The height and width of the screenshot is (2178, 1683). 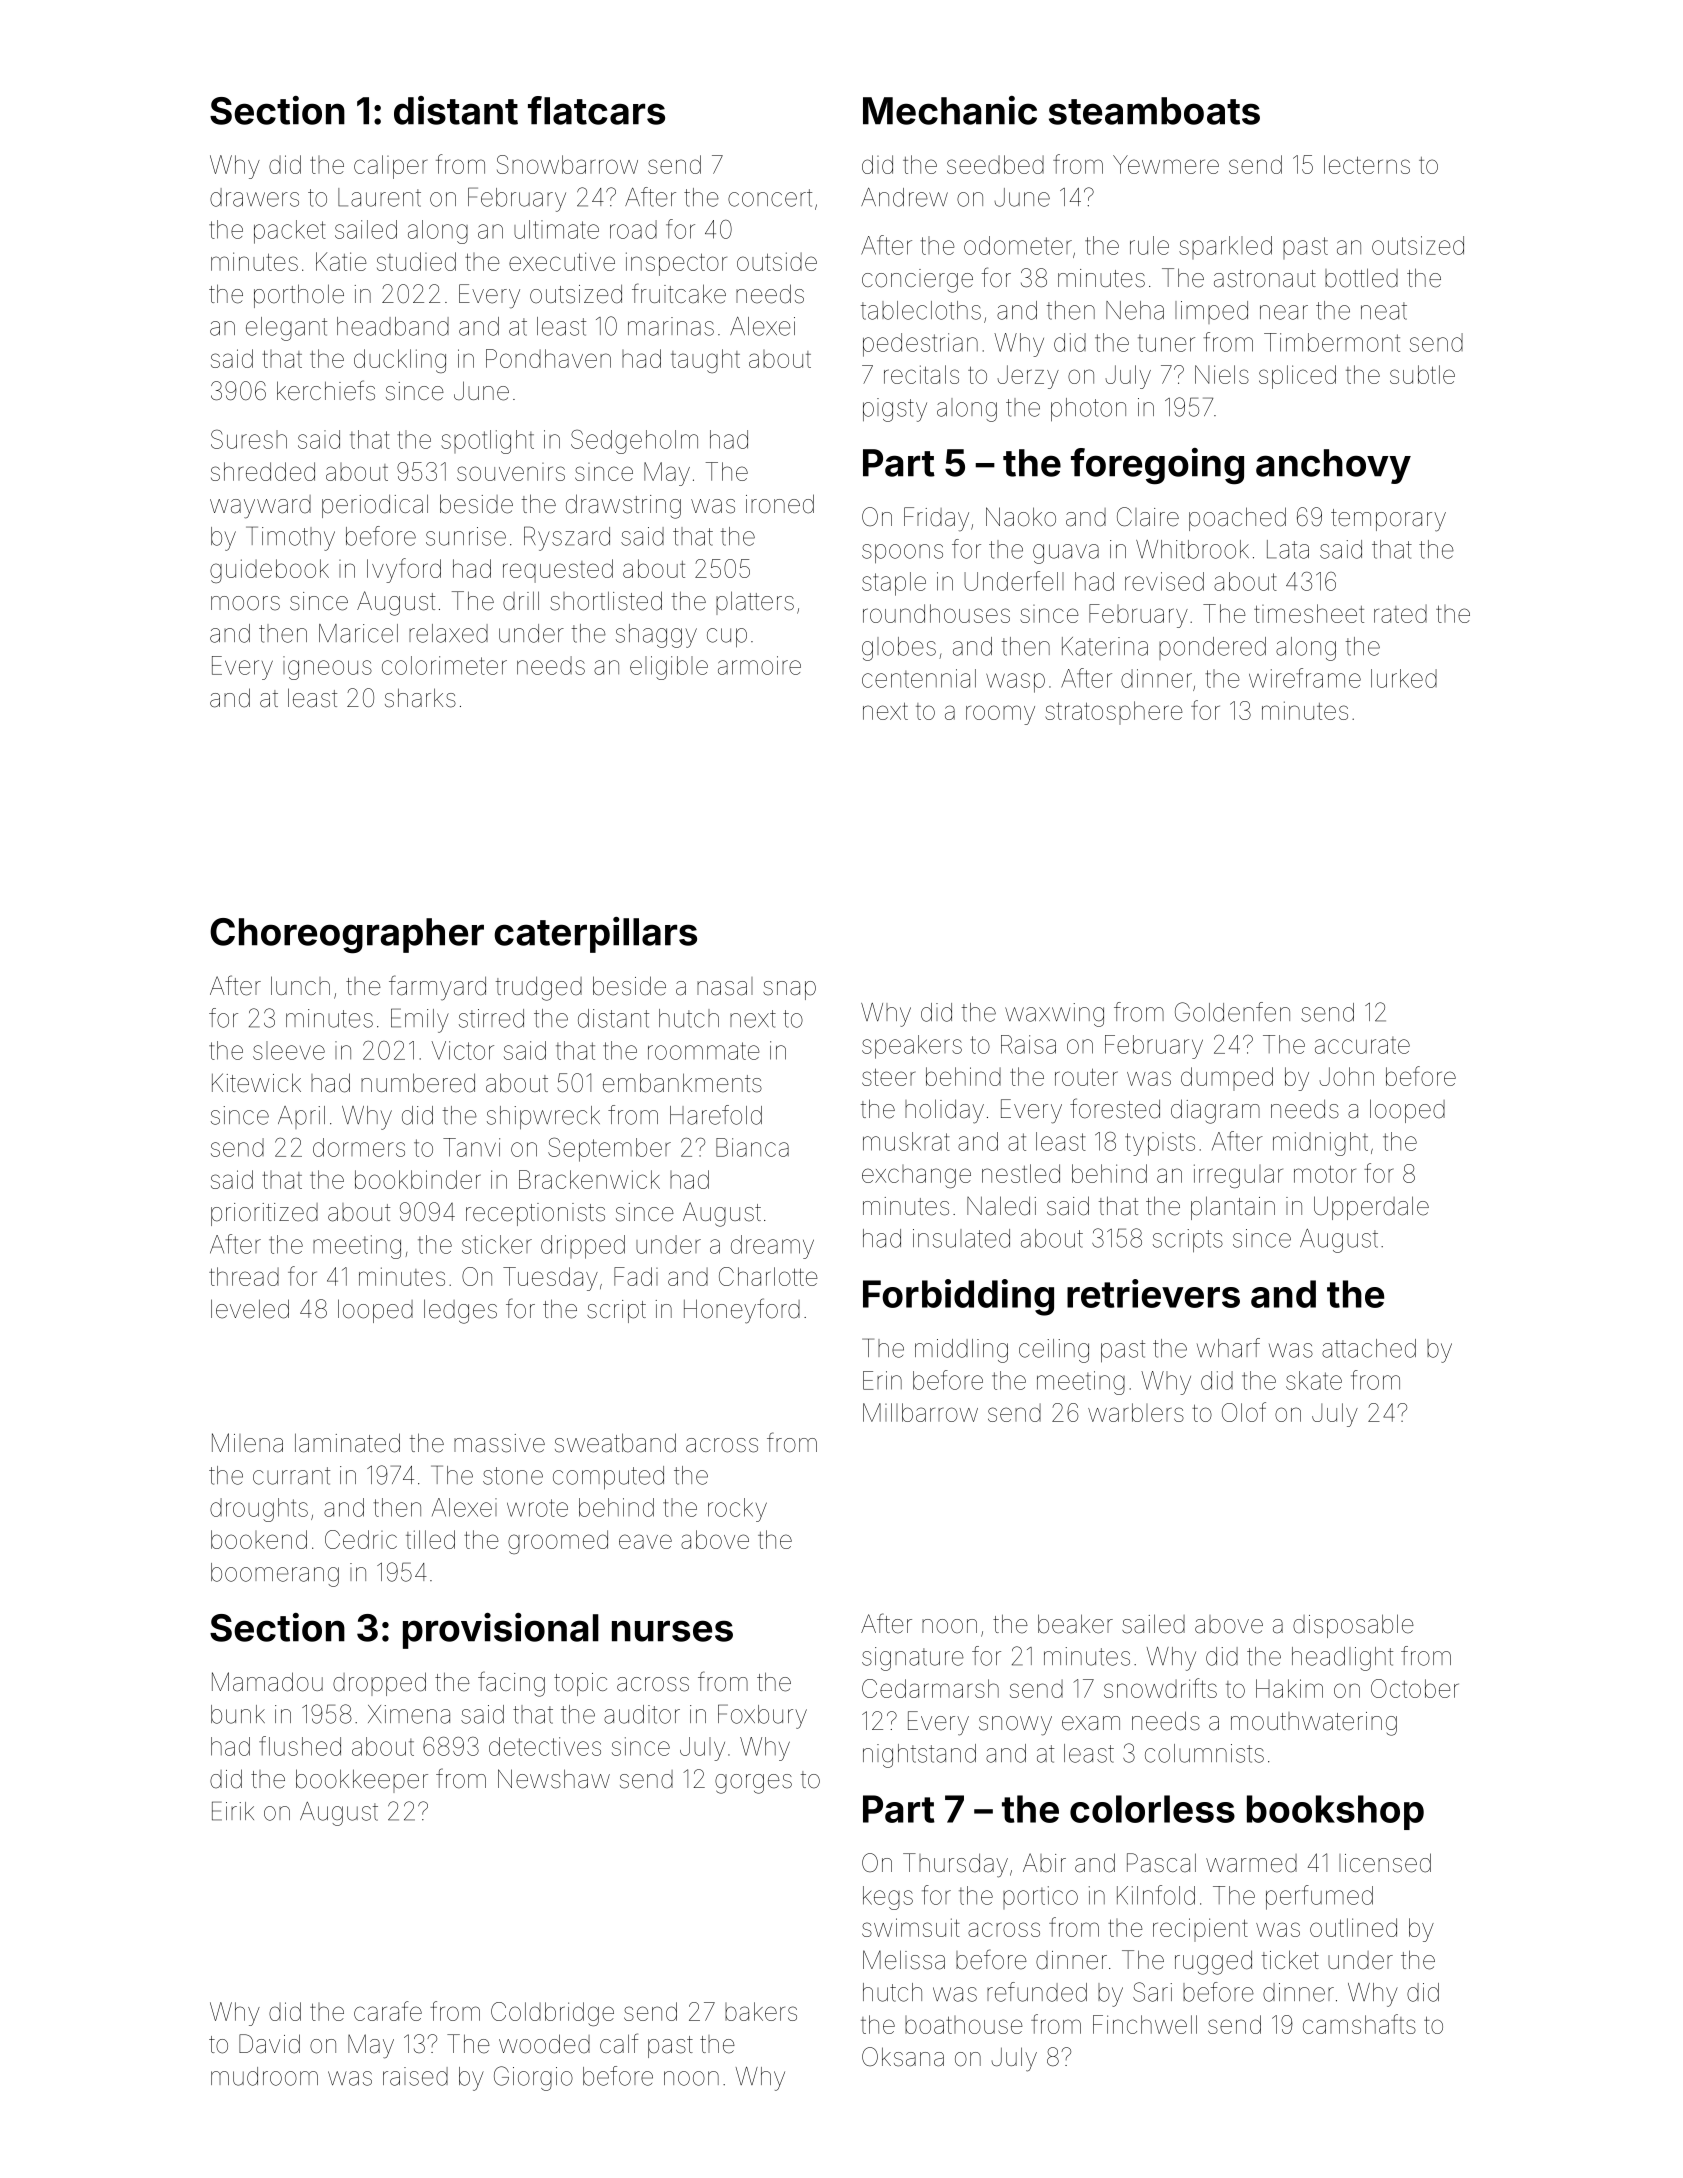 What do you see at coordinates (759, 665) in the screenshot?
I see `armoire` at bounding box center [759, 665].
